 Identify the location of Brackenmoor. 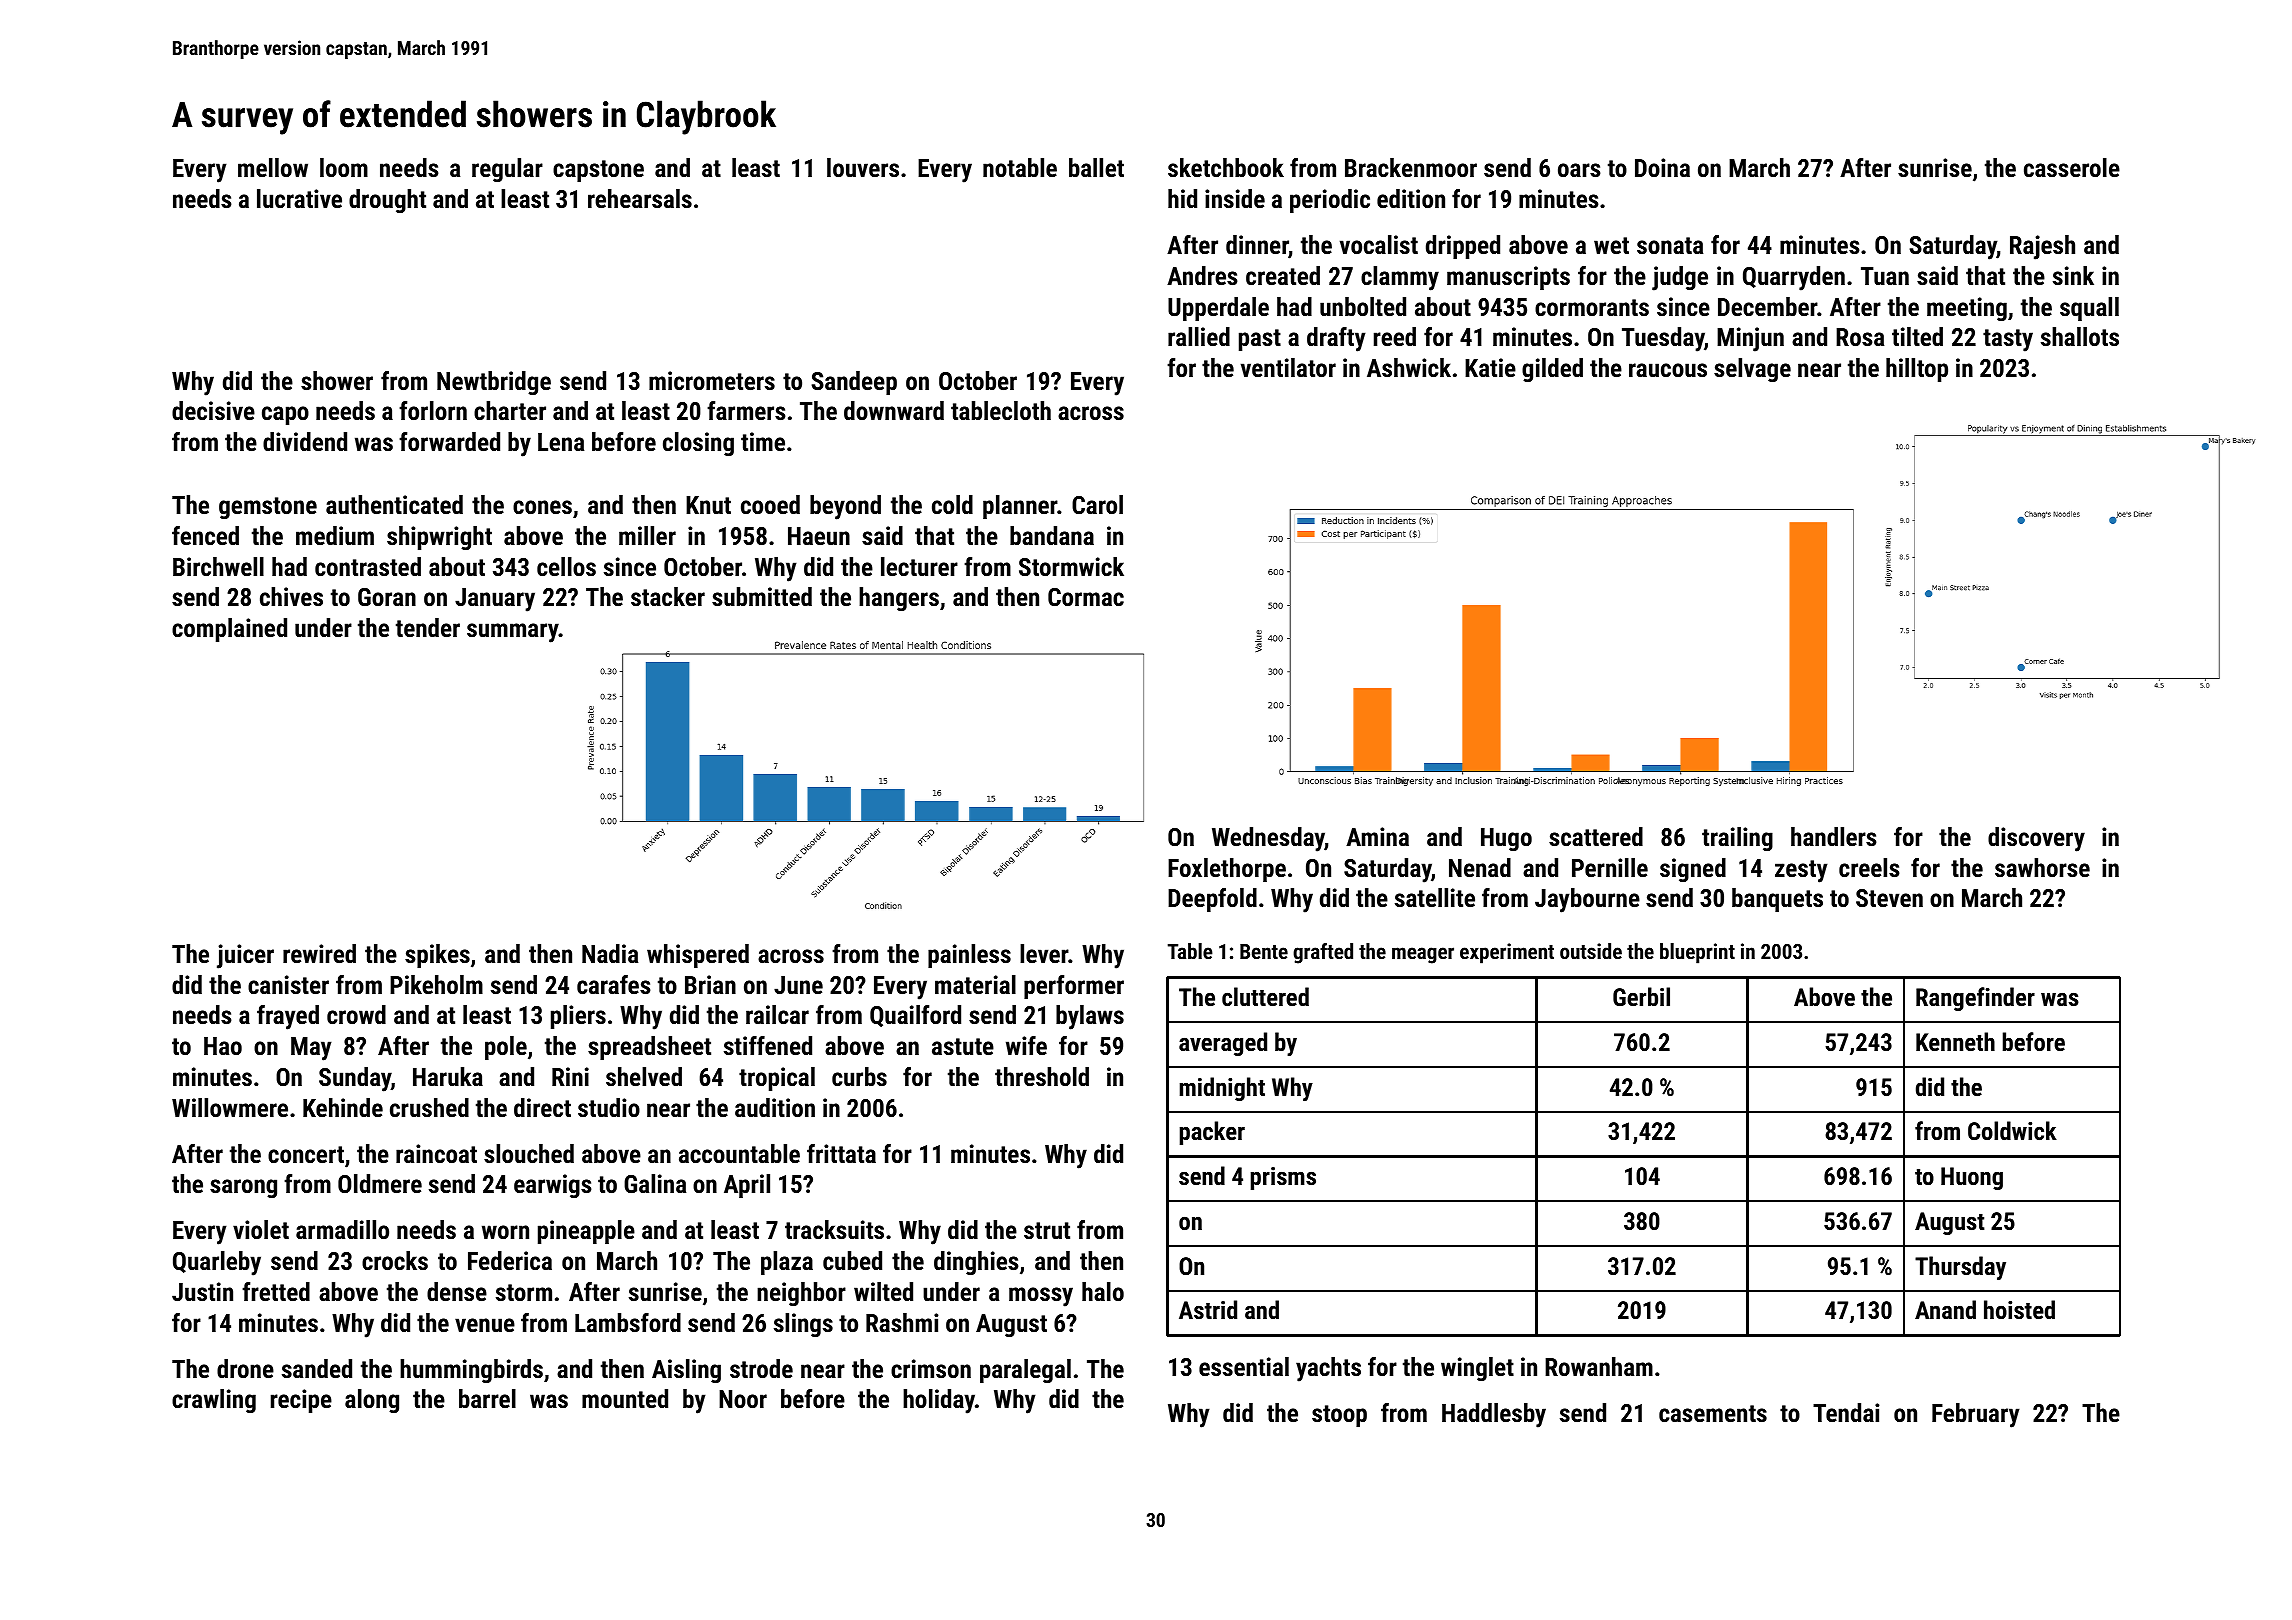
(1411, 167).
